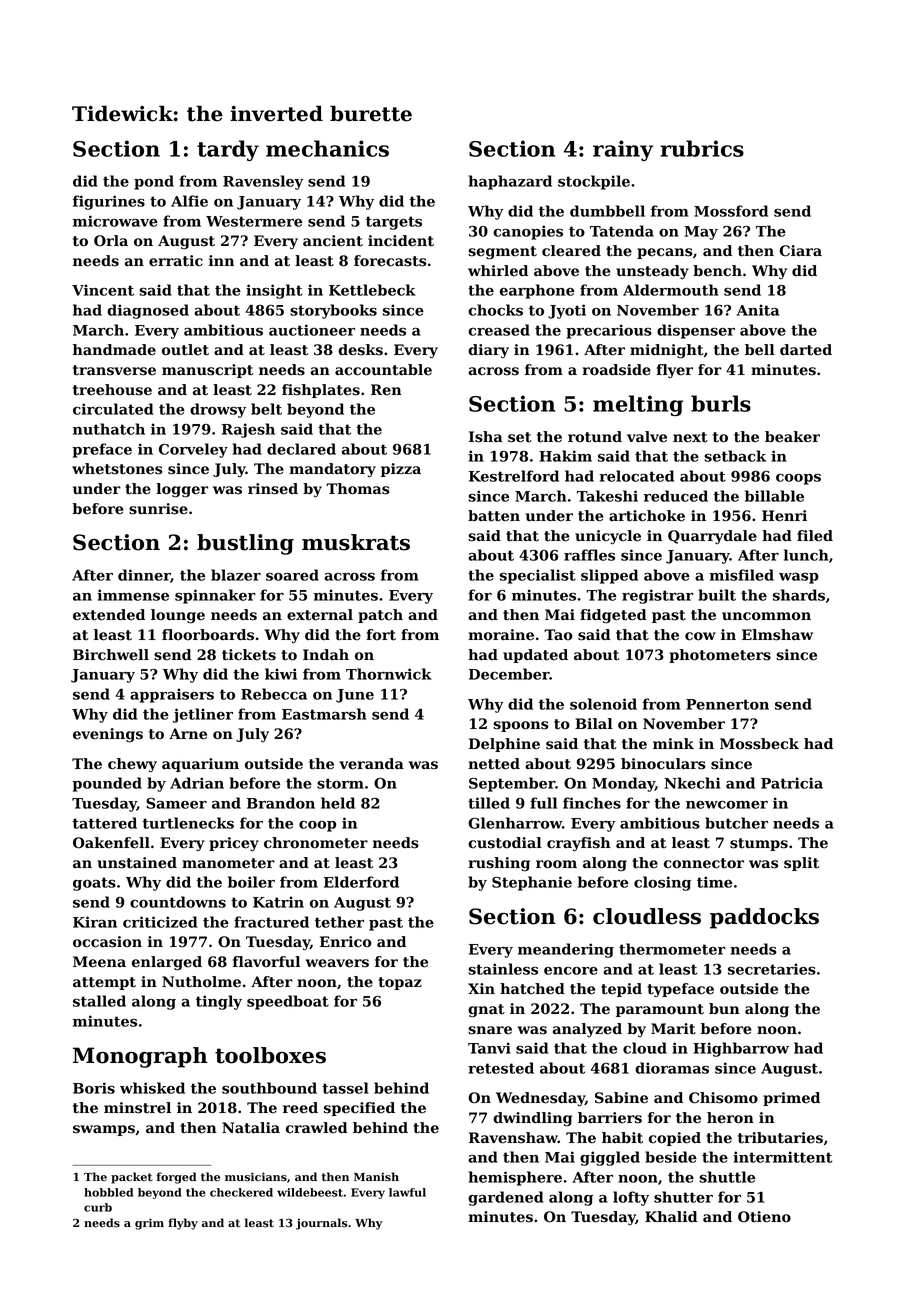  Describe the element at coordinates (107, 784) in the screenshot. I see `pounded` at that location.
